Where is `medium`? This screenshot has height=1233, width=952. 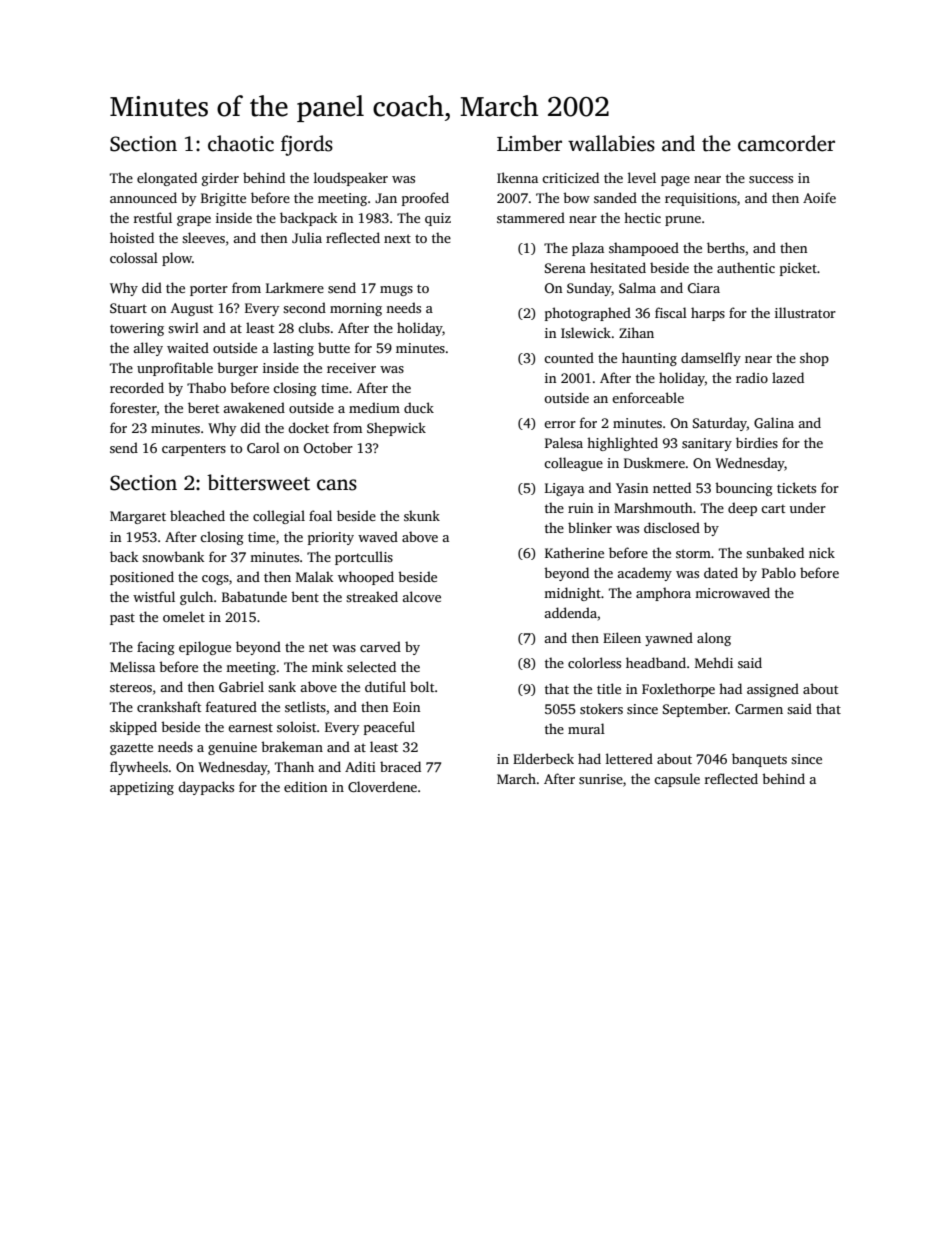
medium is located at coordinates (374, 407).
